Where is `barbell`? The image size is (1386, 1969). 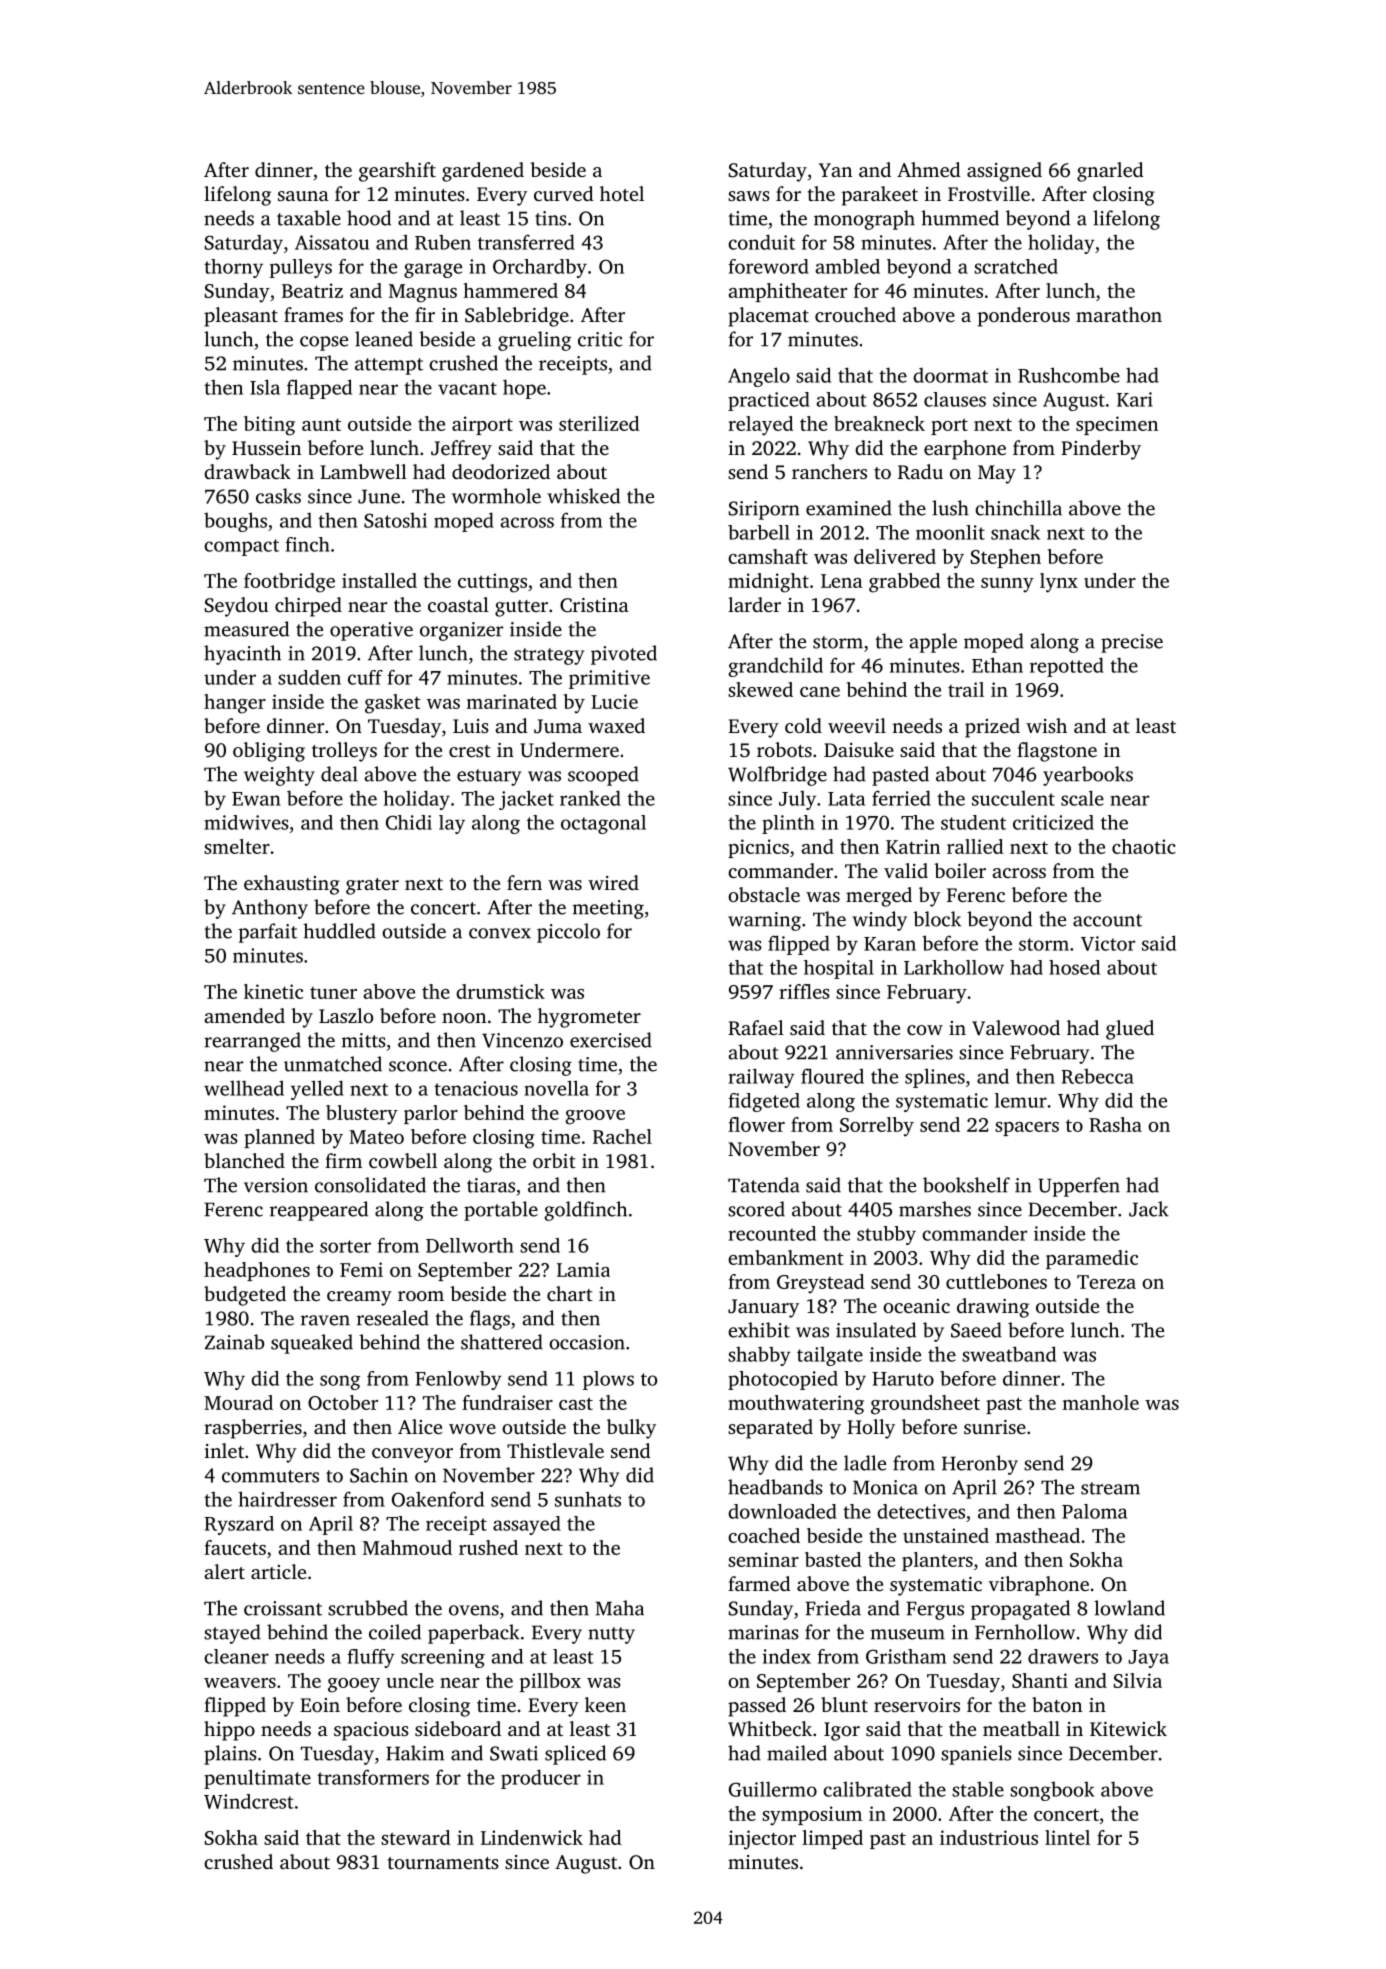
barbell is located at coordinates (759, 532).
